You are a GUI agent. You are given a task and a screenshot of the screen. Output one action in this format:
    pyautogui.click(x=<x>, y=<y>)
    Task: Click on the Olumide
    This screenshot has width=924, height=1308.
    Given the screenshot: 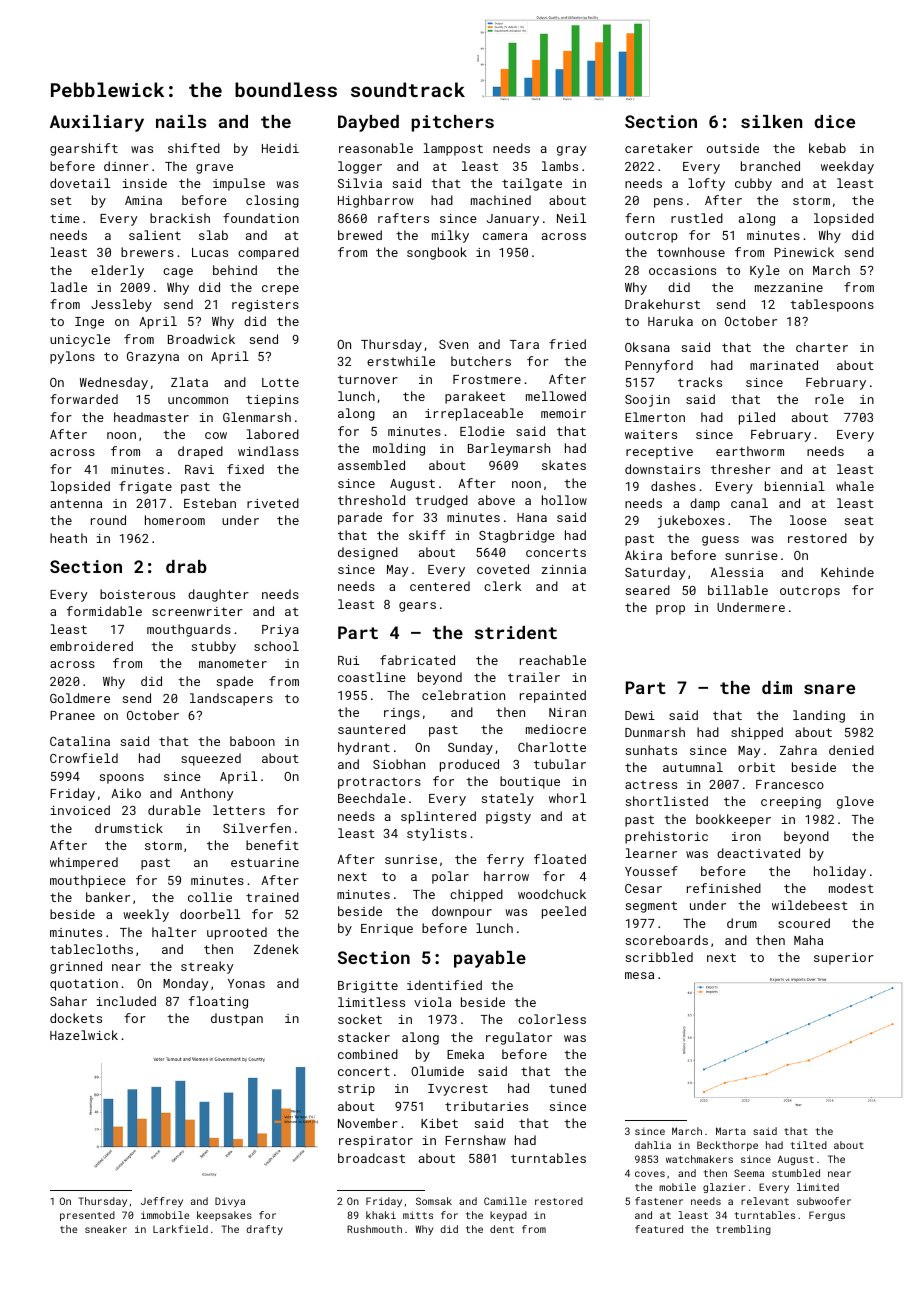 What is the action you would take?
    pyautogui.click(x=437, y=1071)
